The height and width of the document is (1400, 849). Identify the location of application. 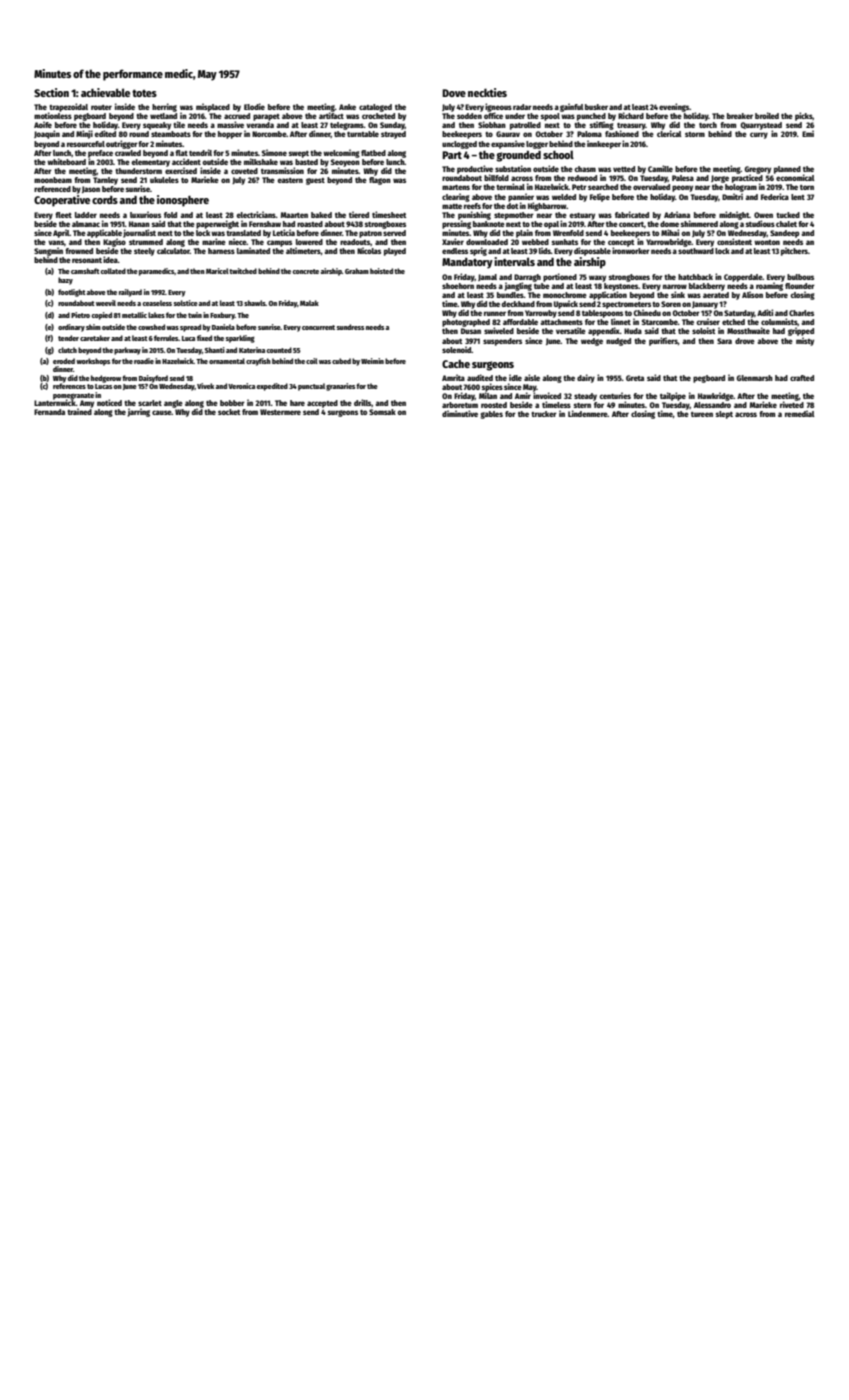
(608, 295).
